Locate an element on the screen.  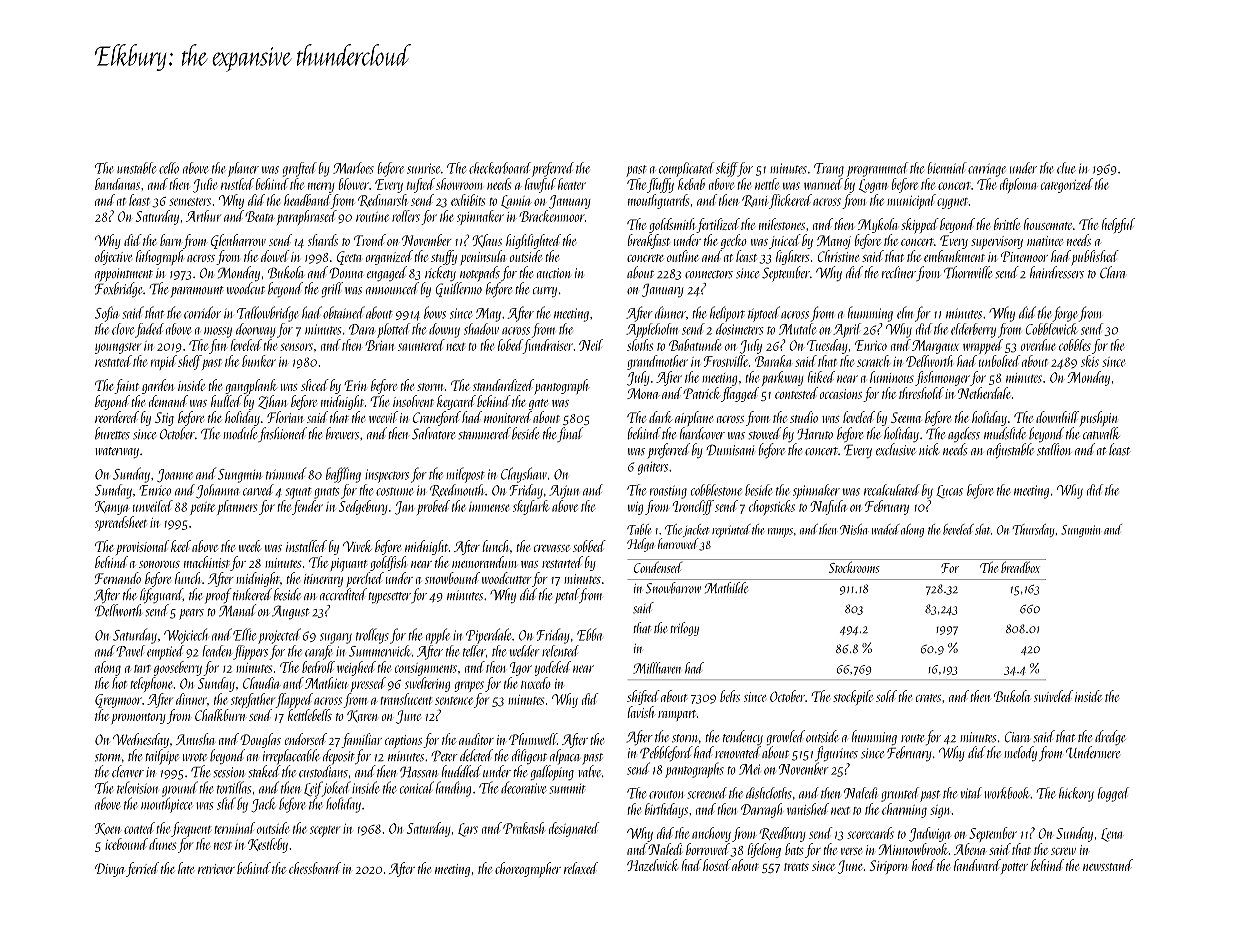
Manal is located at coordinates (237, 610).
